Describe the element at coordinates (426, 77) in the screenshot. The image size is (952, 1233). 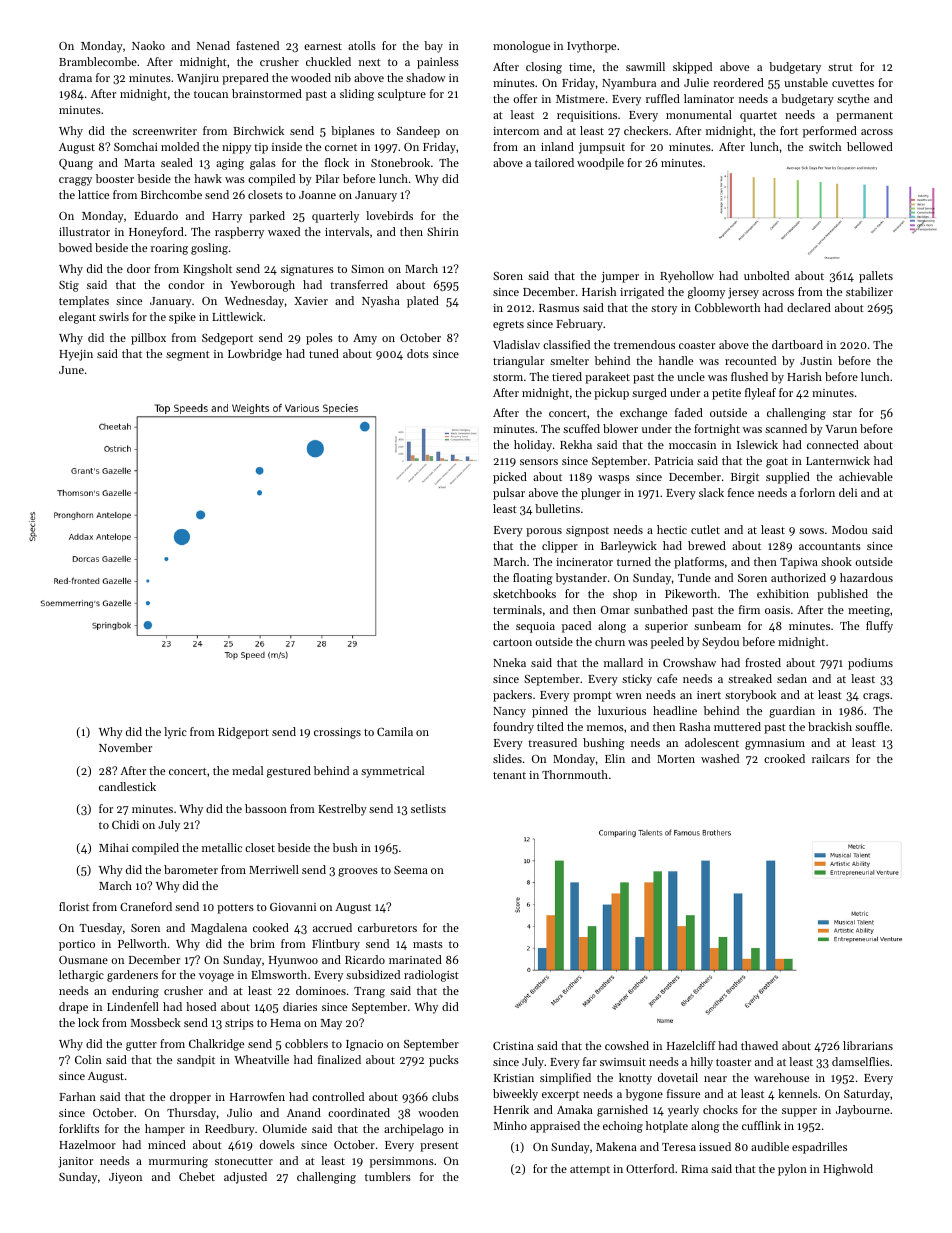
I see `shadow` at that location.
